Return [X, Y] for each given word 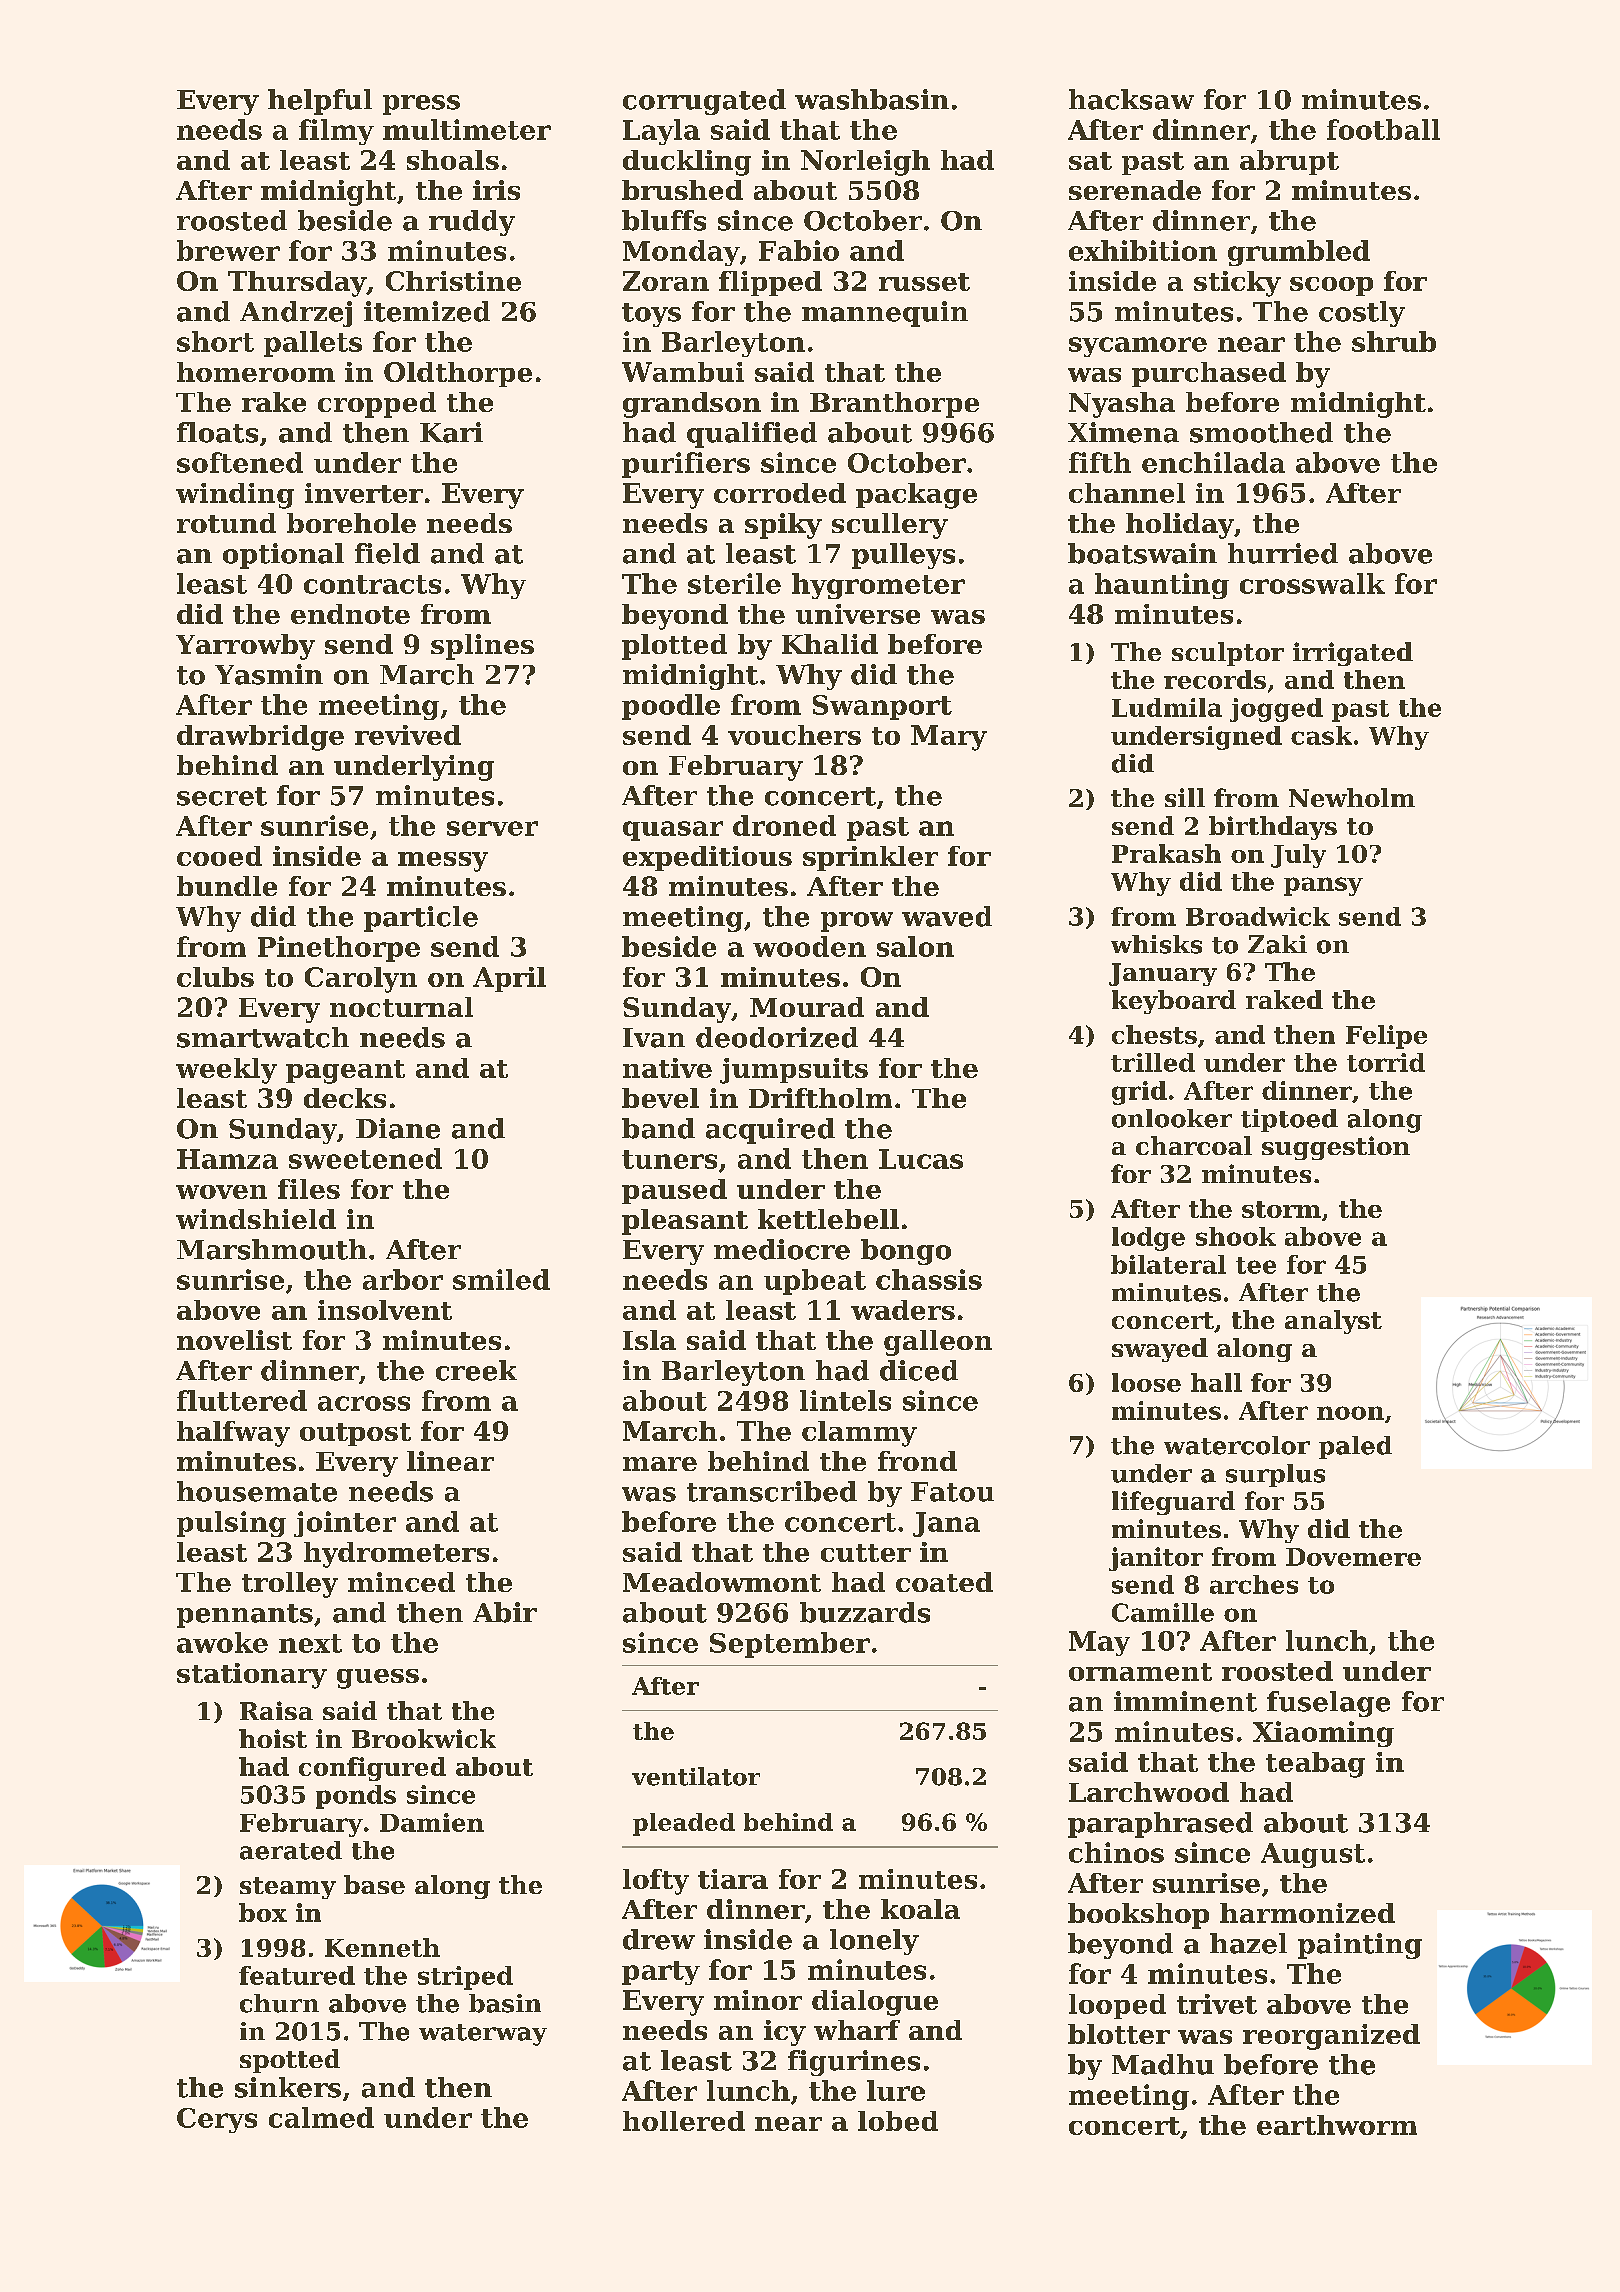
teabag [1315, 1765]
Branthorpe [894, 405]
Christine [453, 281]
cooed [219, 856]
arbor [403, 1279]
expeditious [707, 858]
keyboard [1174, 1002]
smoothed [1261, 432]
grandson [692, 405]
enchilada [1213, 462]
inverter [364, 493]
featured [297, 1975]
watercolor [1237, 1445]
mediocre [782, 1249]
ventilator [696, 1776]
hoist [273, 1738]
